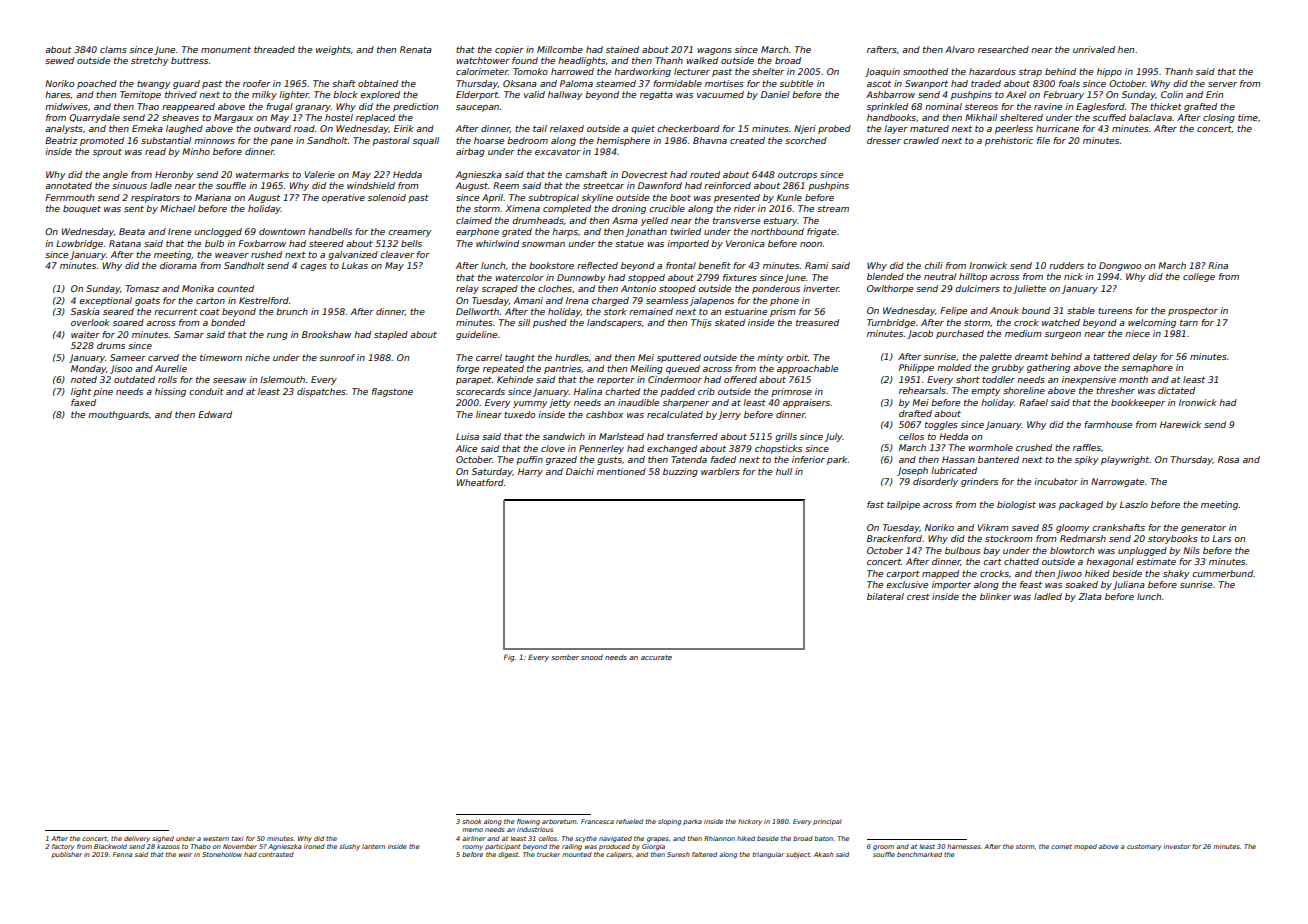  I want to click on researched, so click(1003, 49).
